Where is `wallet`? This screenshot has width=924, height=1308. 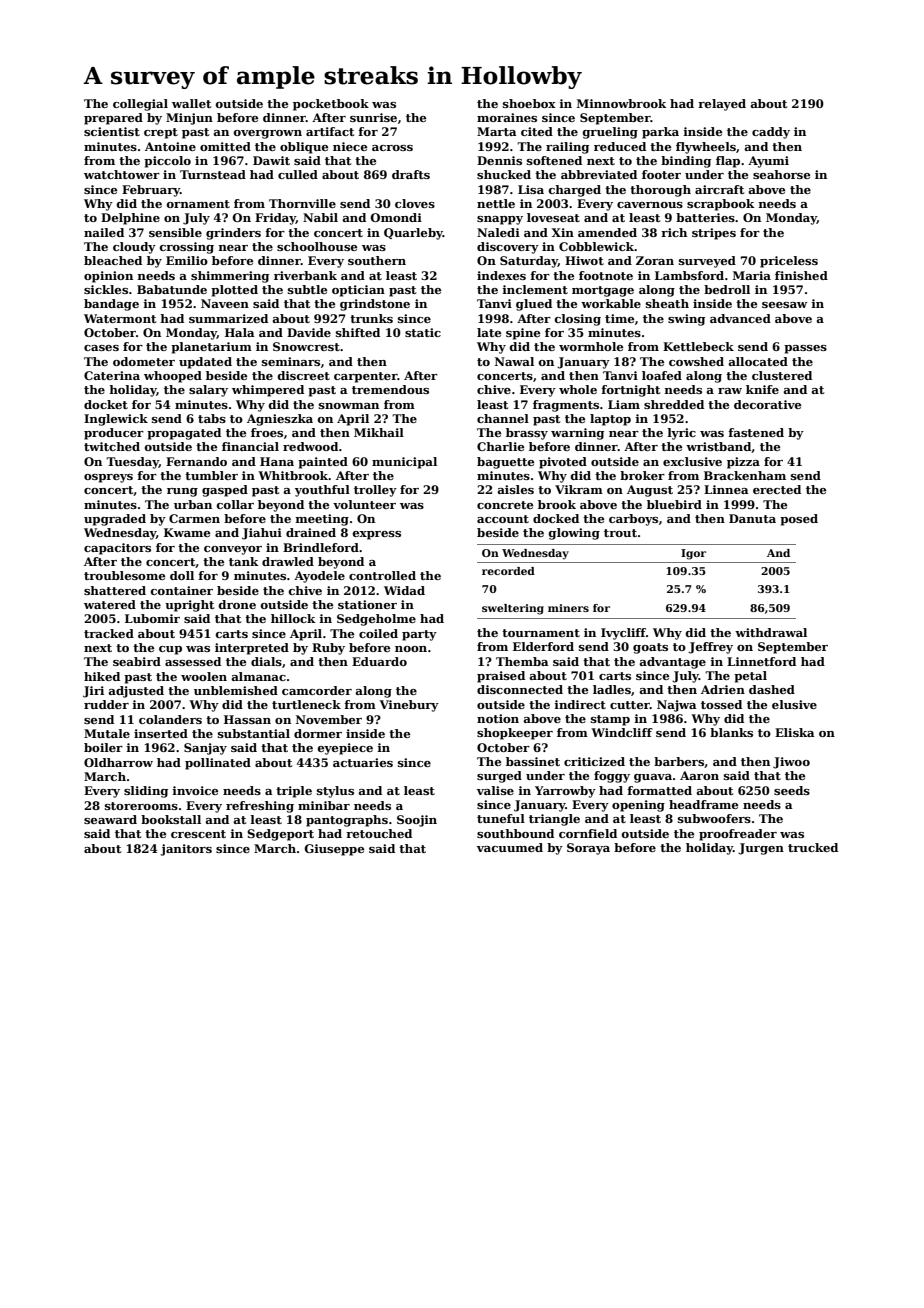
wallet is located at coordinates (191, 103).
